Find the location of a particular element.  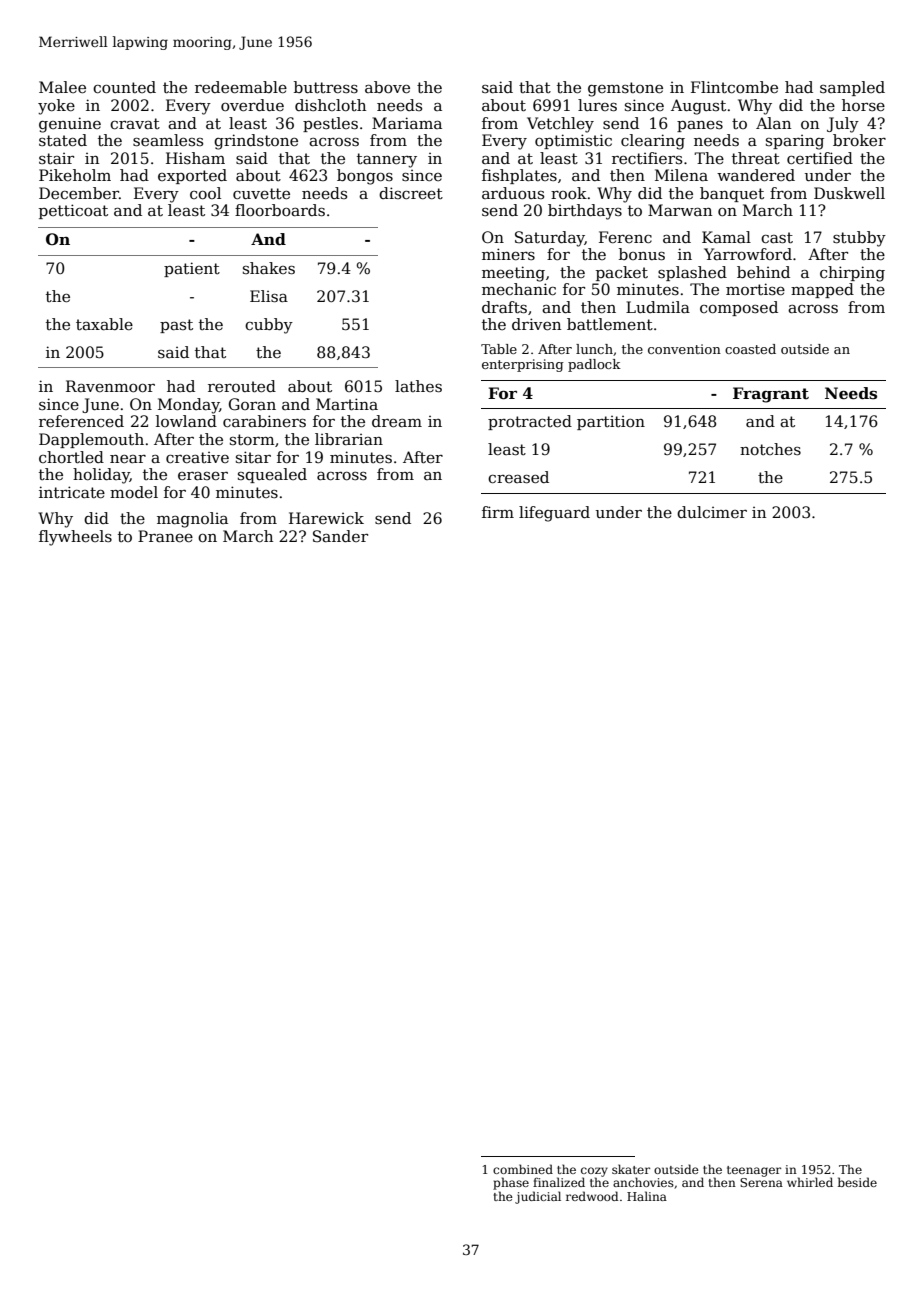

flywheels is located at coordinates (75, 538).
